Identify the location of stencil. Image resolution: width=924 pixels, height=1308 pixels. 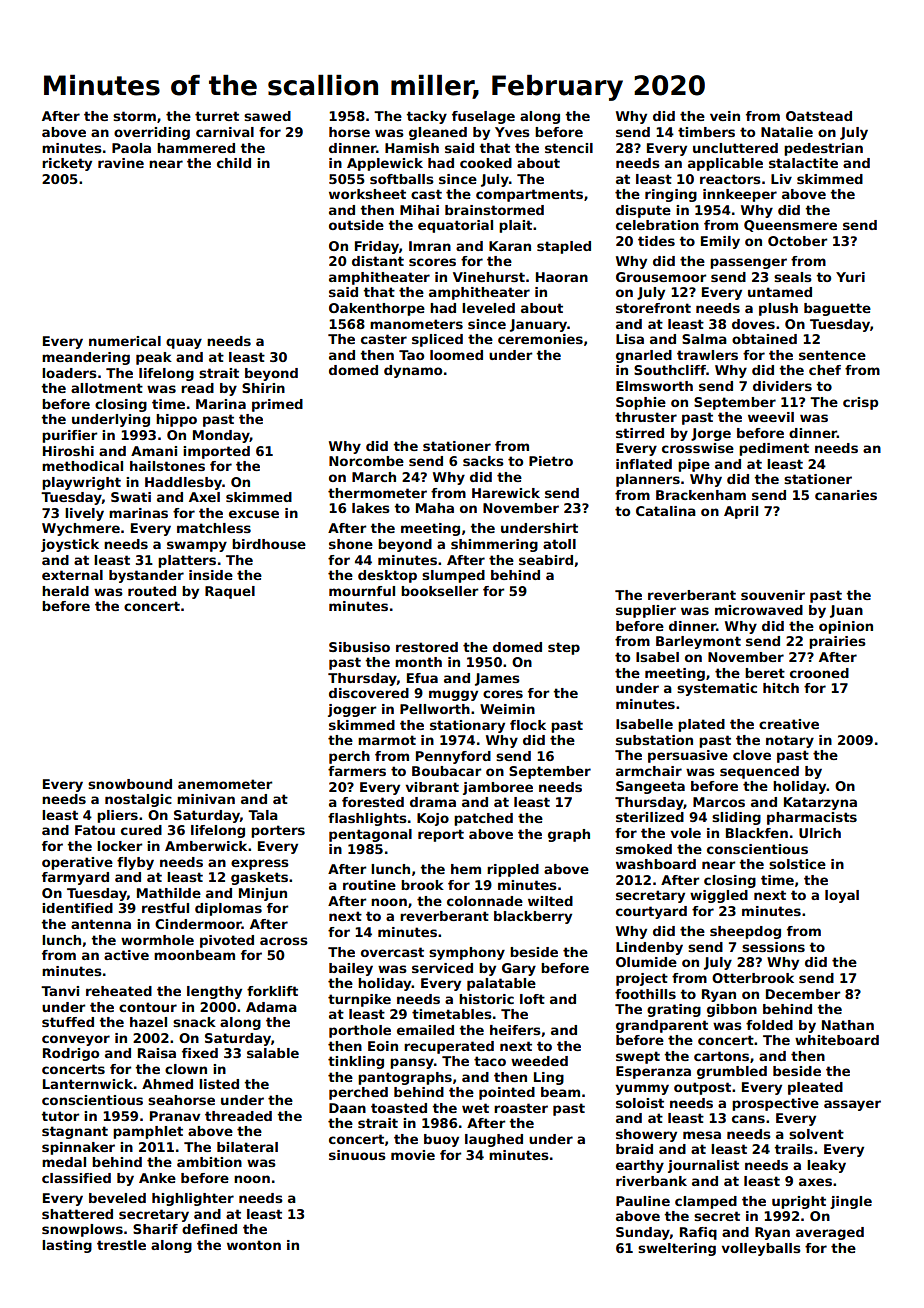
(569, 148).
